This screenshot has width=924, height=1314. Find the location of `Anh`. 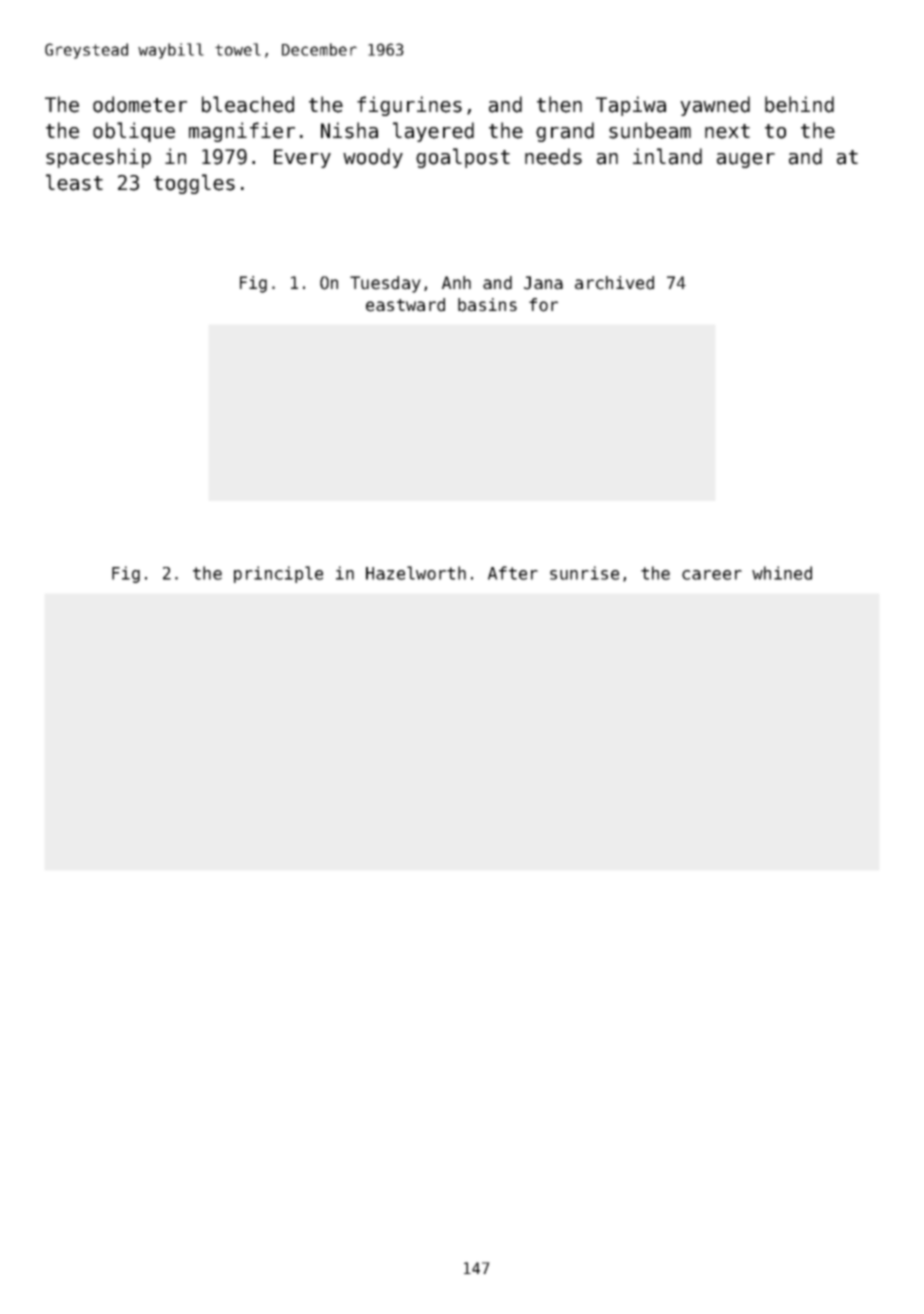

Anh is located at coordinates (456, 282).
